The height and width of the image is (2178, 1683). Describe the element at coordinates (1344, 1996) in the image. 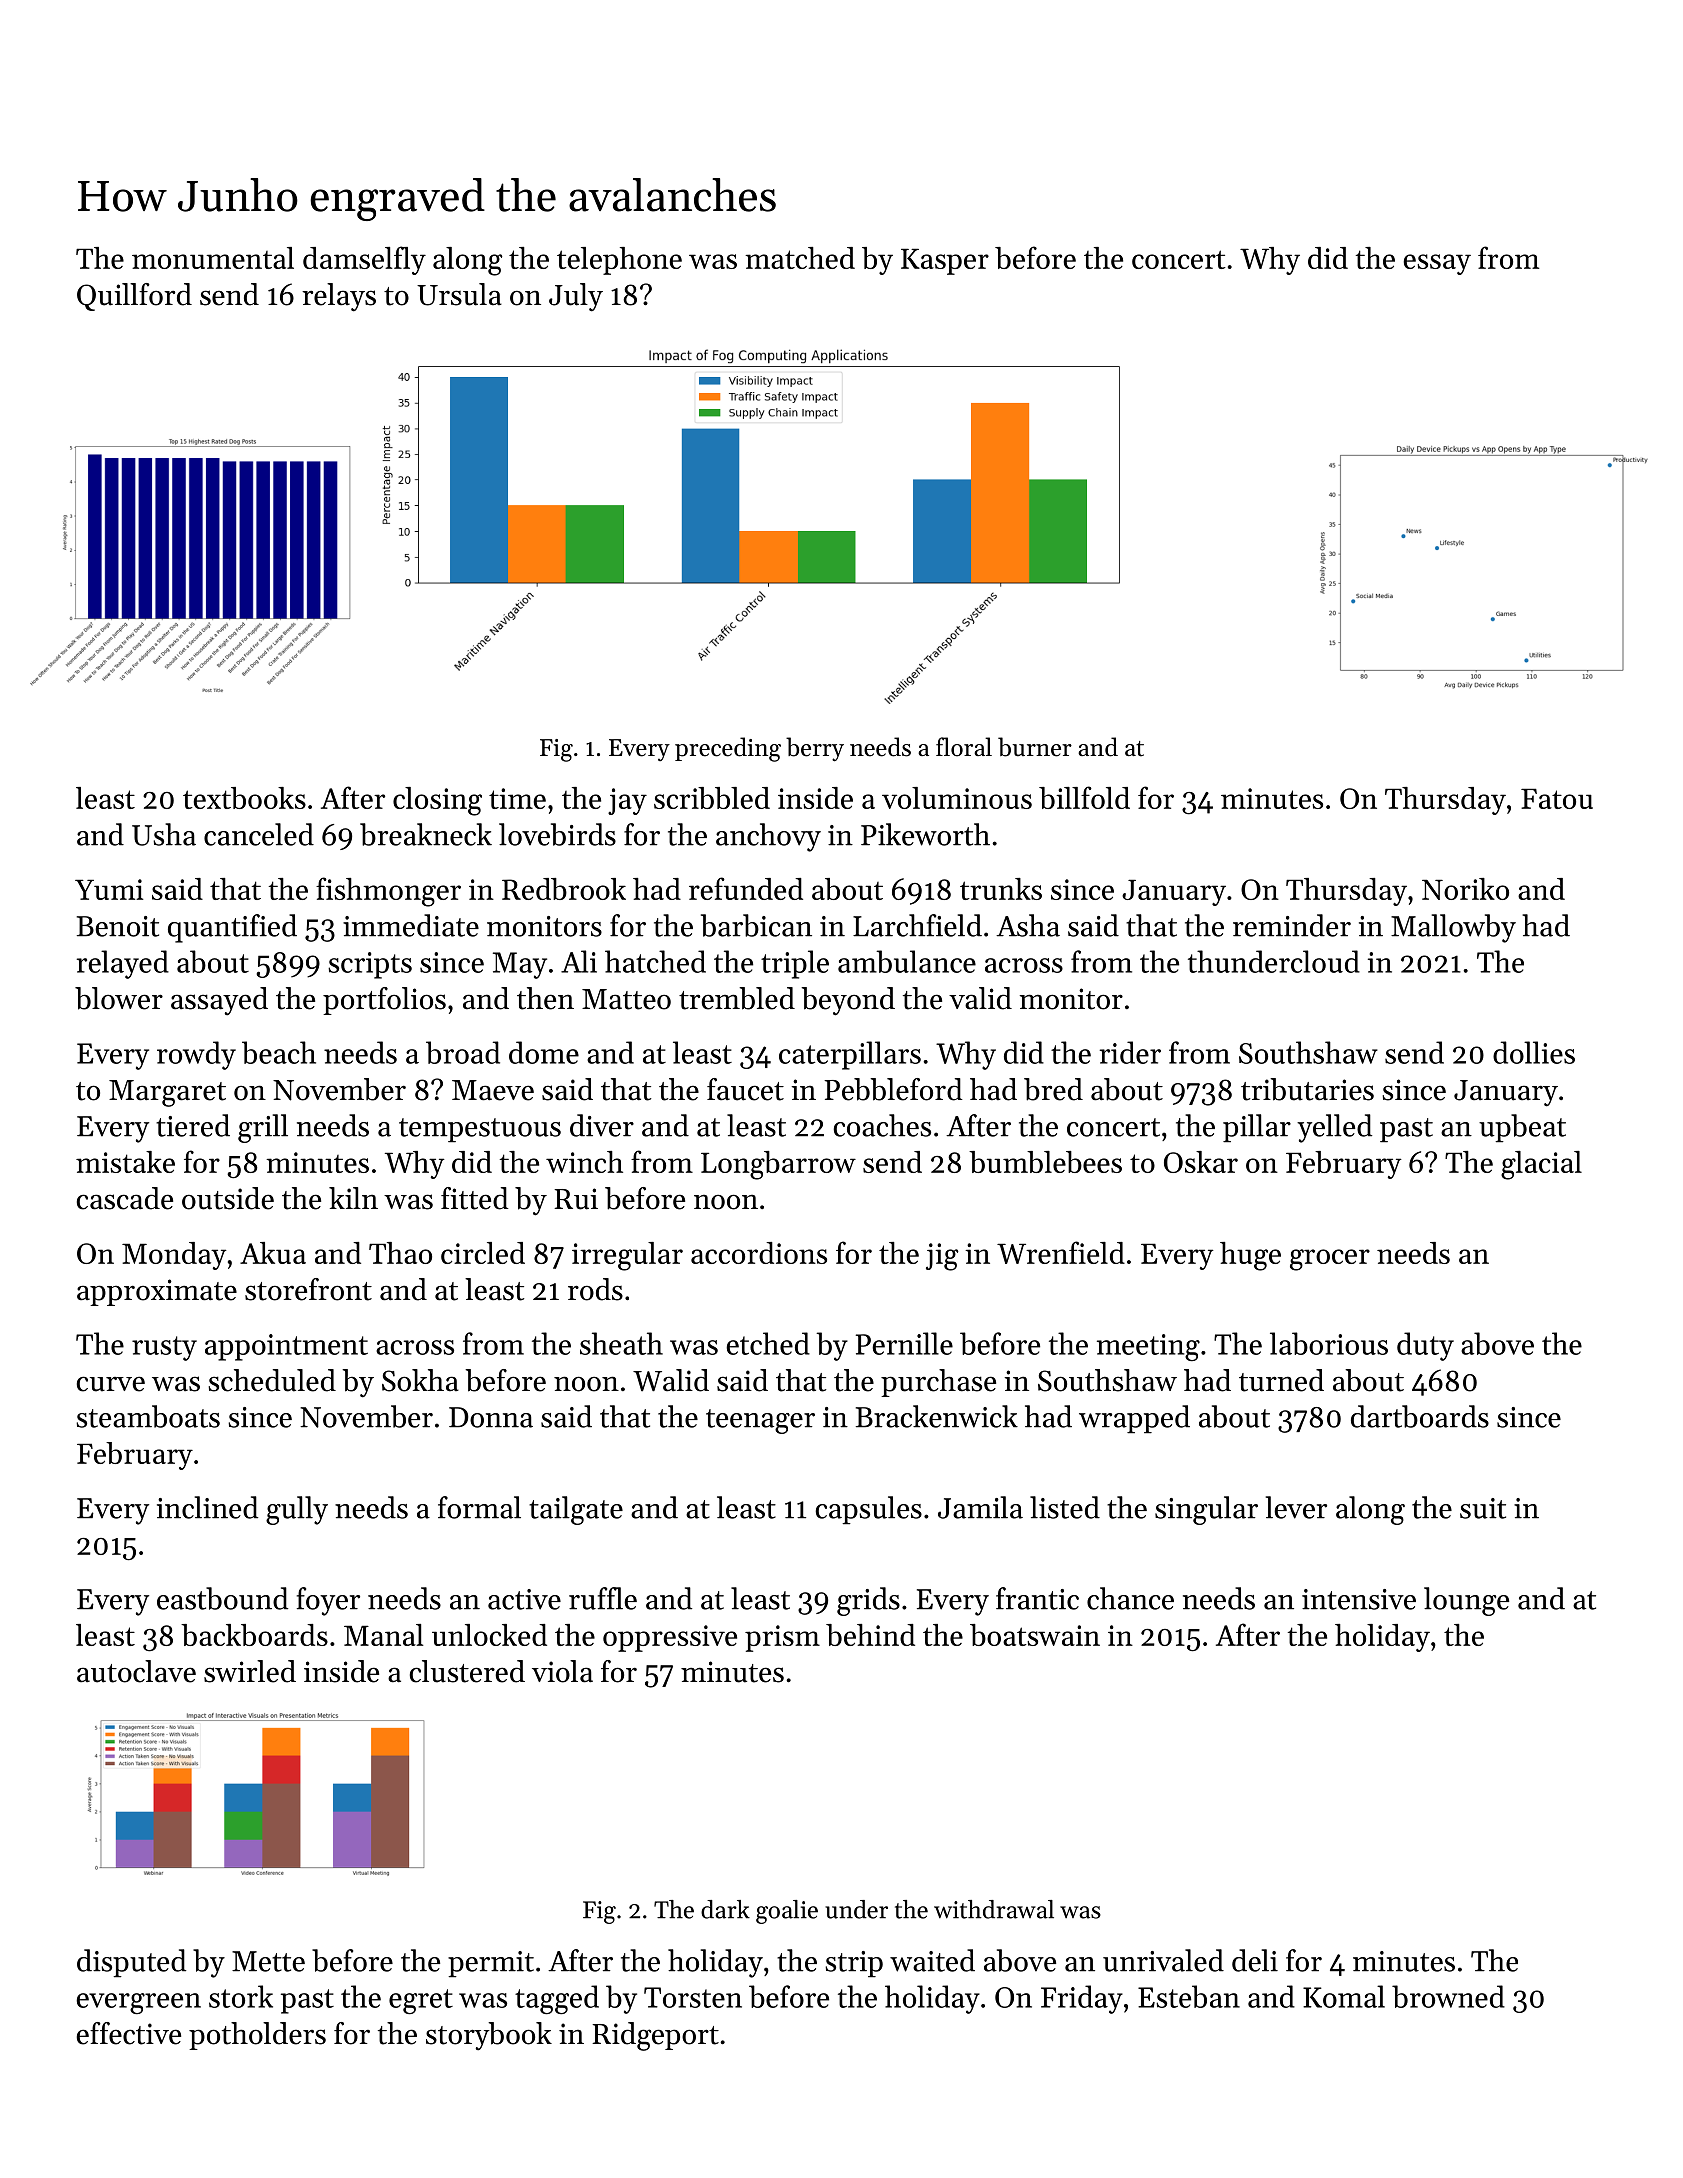

I see `Komal` at that location.
